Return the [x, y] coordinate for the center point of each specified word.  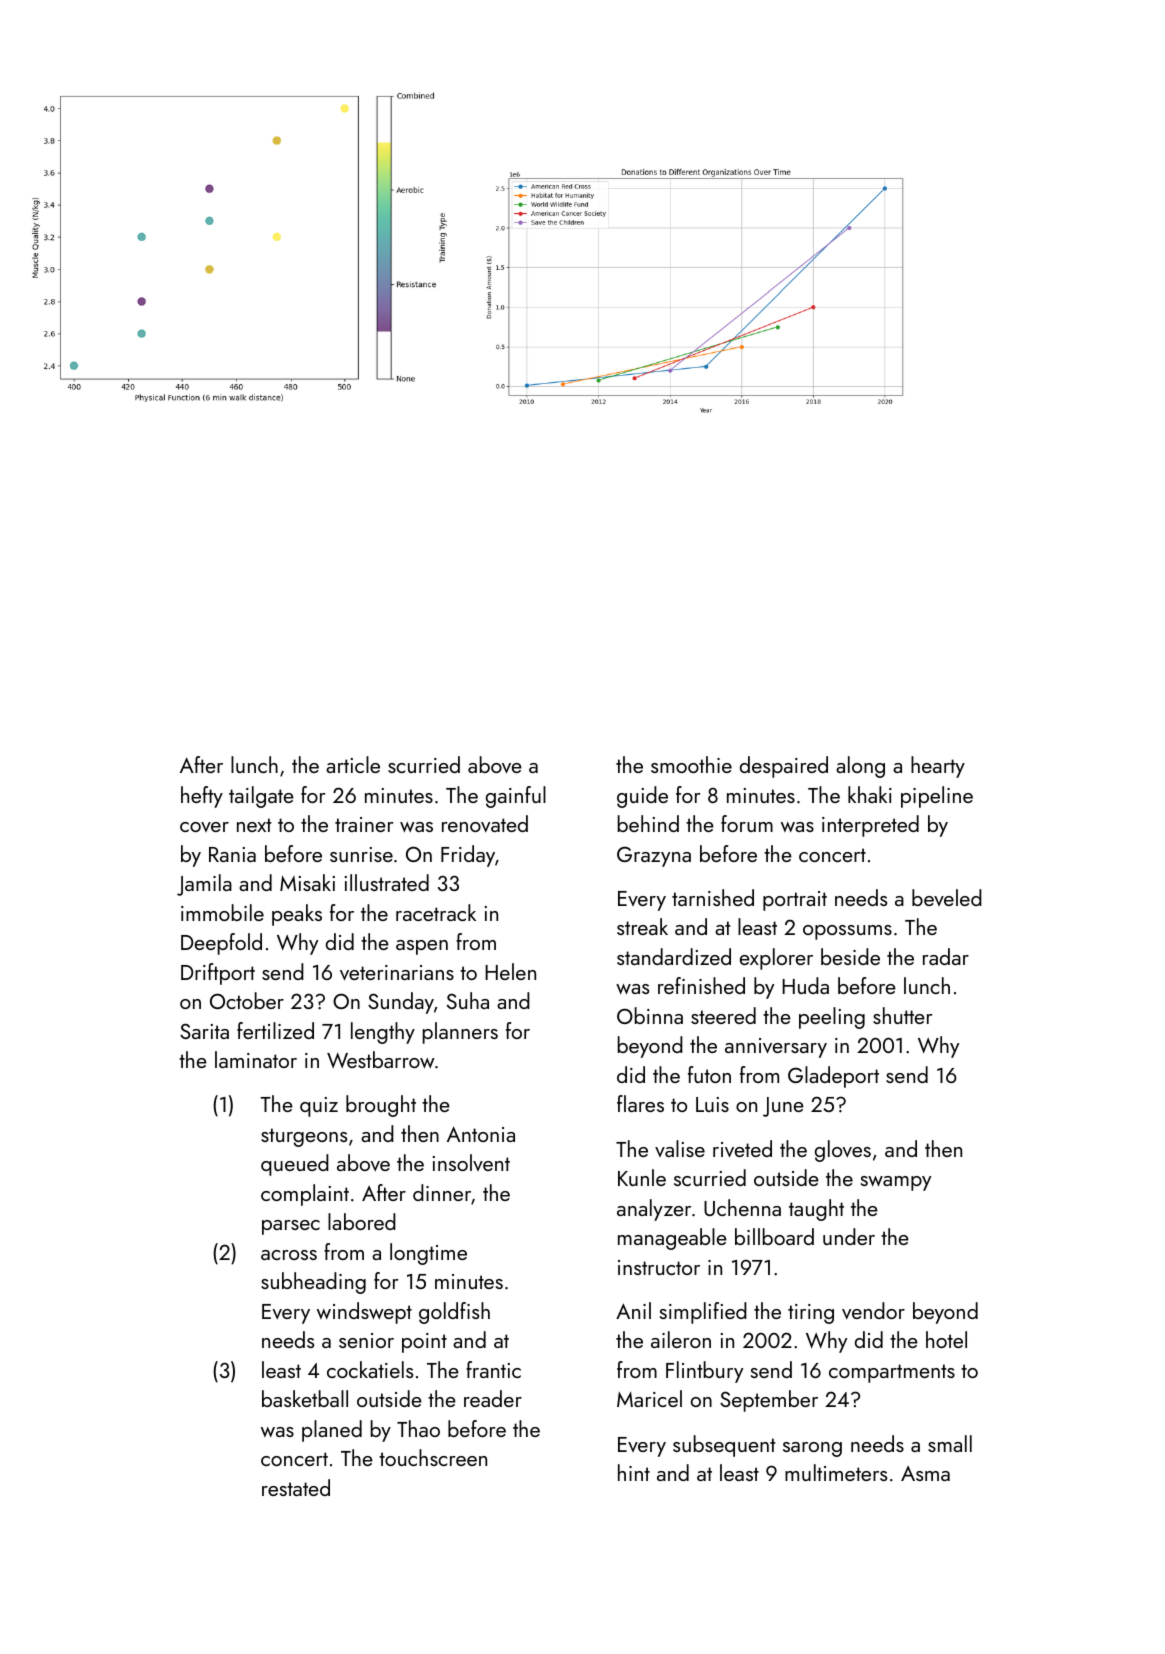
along [860, 767]
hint [634, 1472]
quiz [319, 1107]
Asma [925, 1473]
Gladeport [833, 1077]
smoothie [691, 764]
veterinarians [397, 973]
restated [296, 1487]
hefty [202, 797]
